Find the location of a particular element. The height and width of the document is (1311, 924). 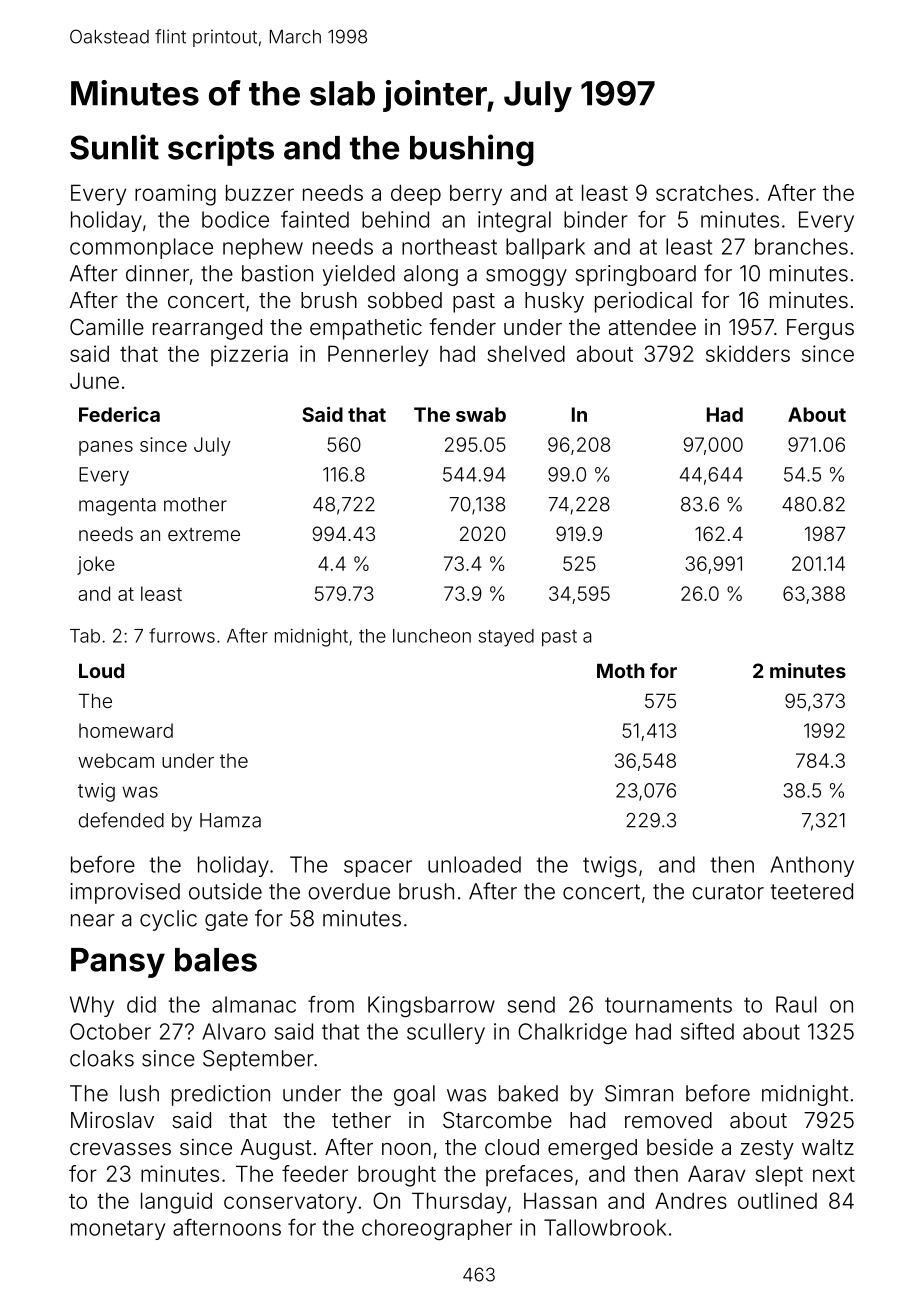

rearranged is located at coordinates (207, 329).
